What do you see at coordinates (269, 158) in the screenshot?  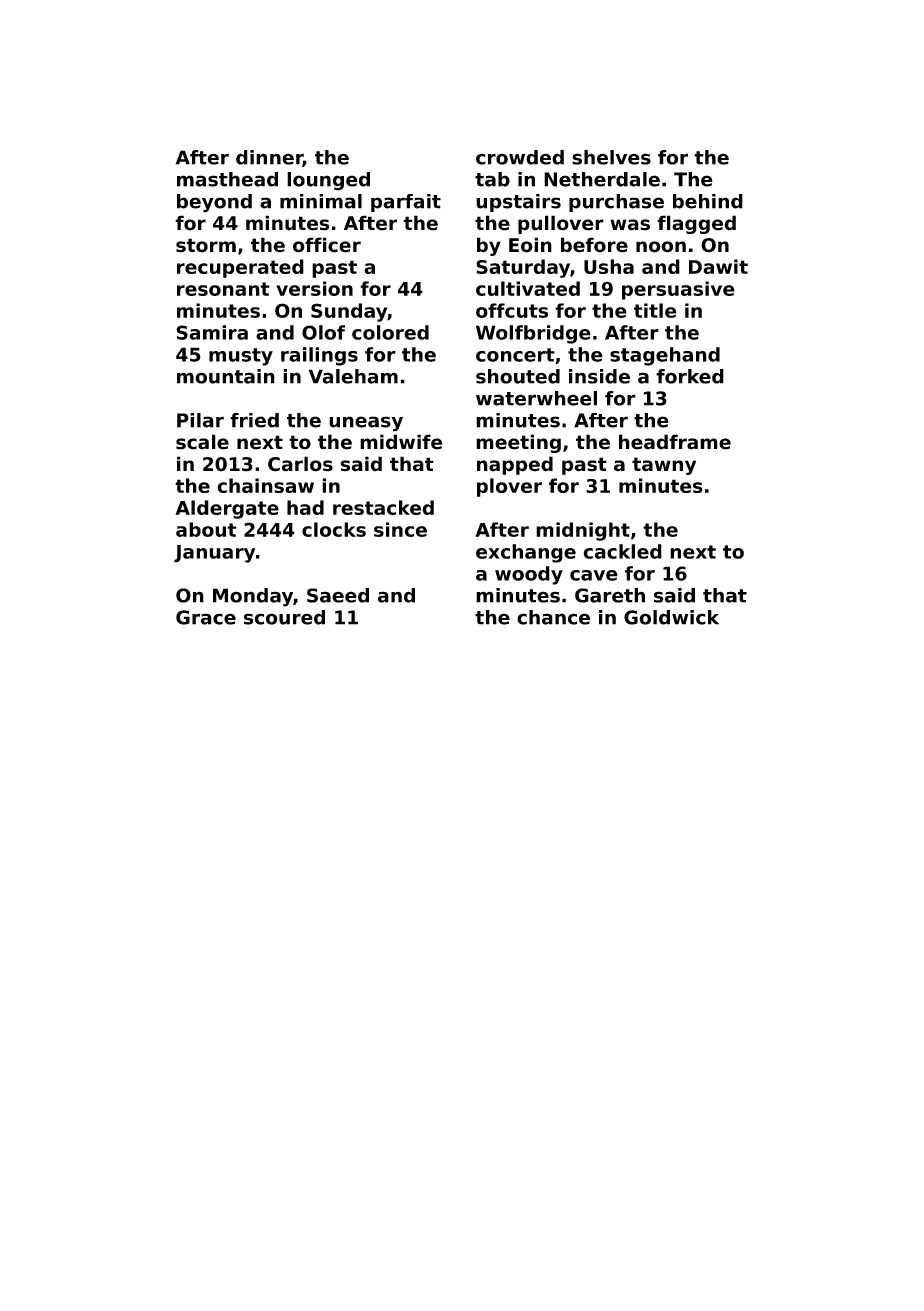 I see `dinner` at bounding box center [269, 158].
